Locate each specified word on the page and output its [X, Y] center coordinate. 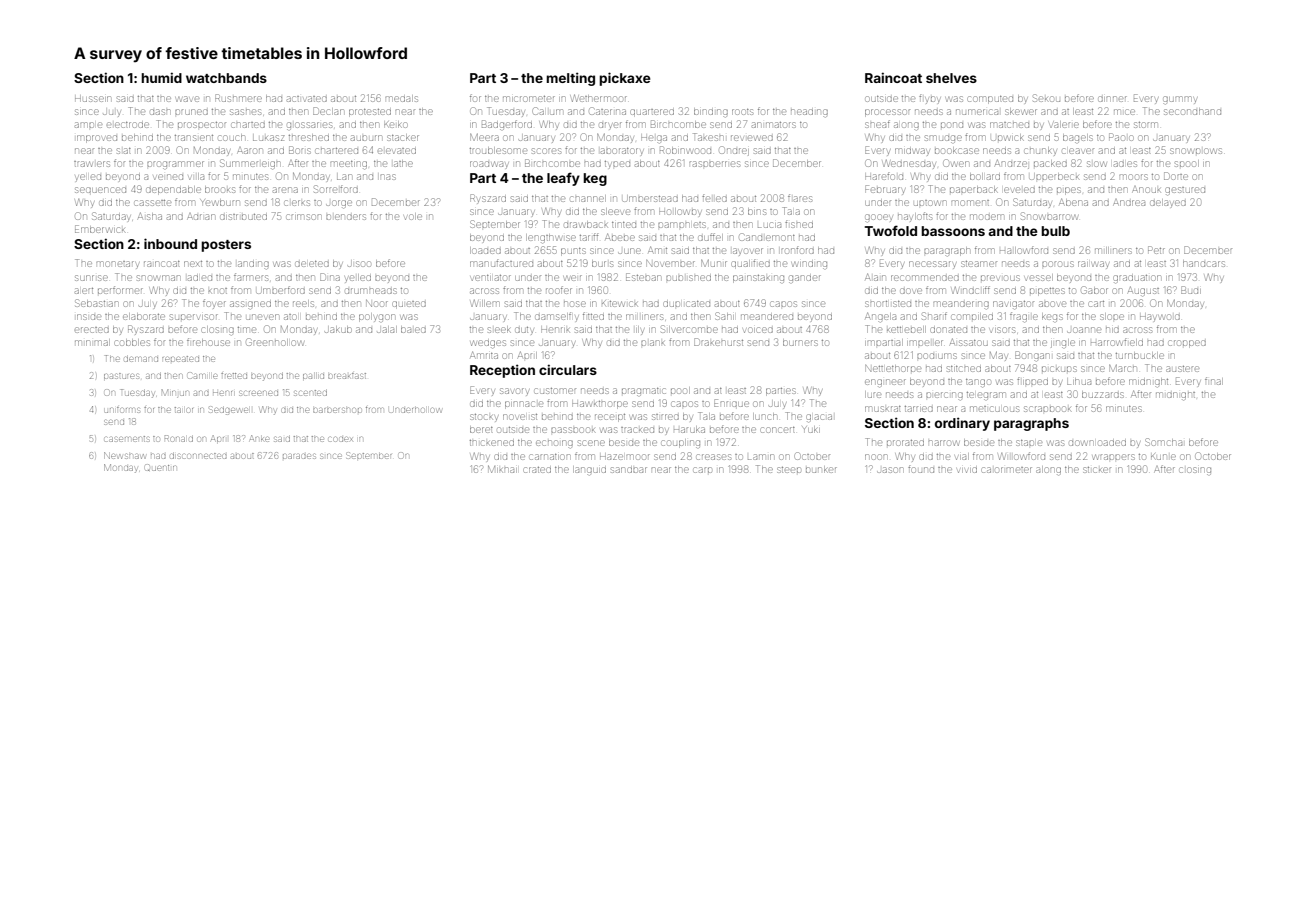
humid [161, 77]
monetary [118, 265]
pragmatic [644, 392]
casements [127, 439]
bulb [1055, 231]
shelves [951, 78]
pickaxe [624, 79]
